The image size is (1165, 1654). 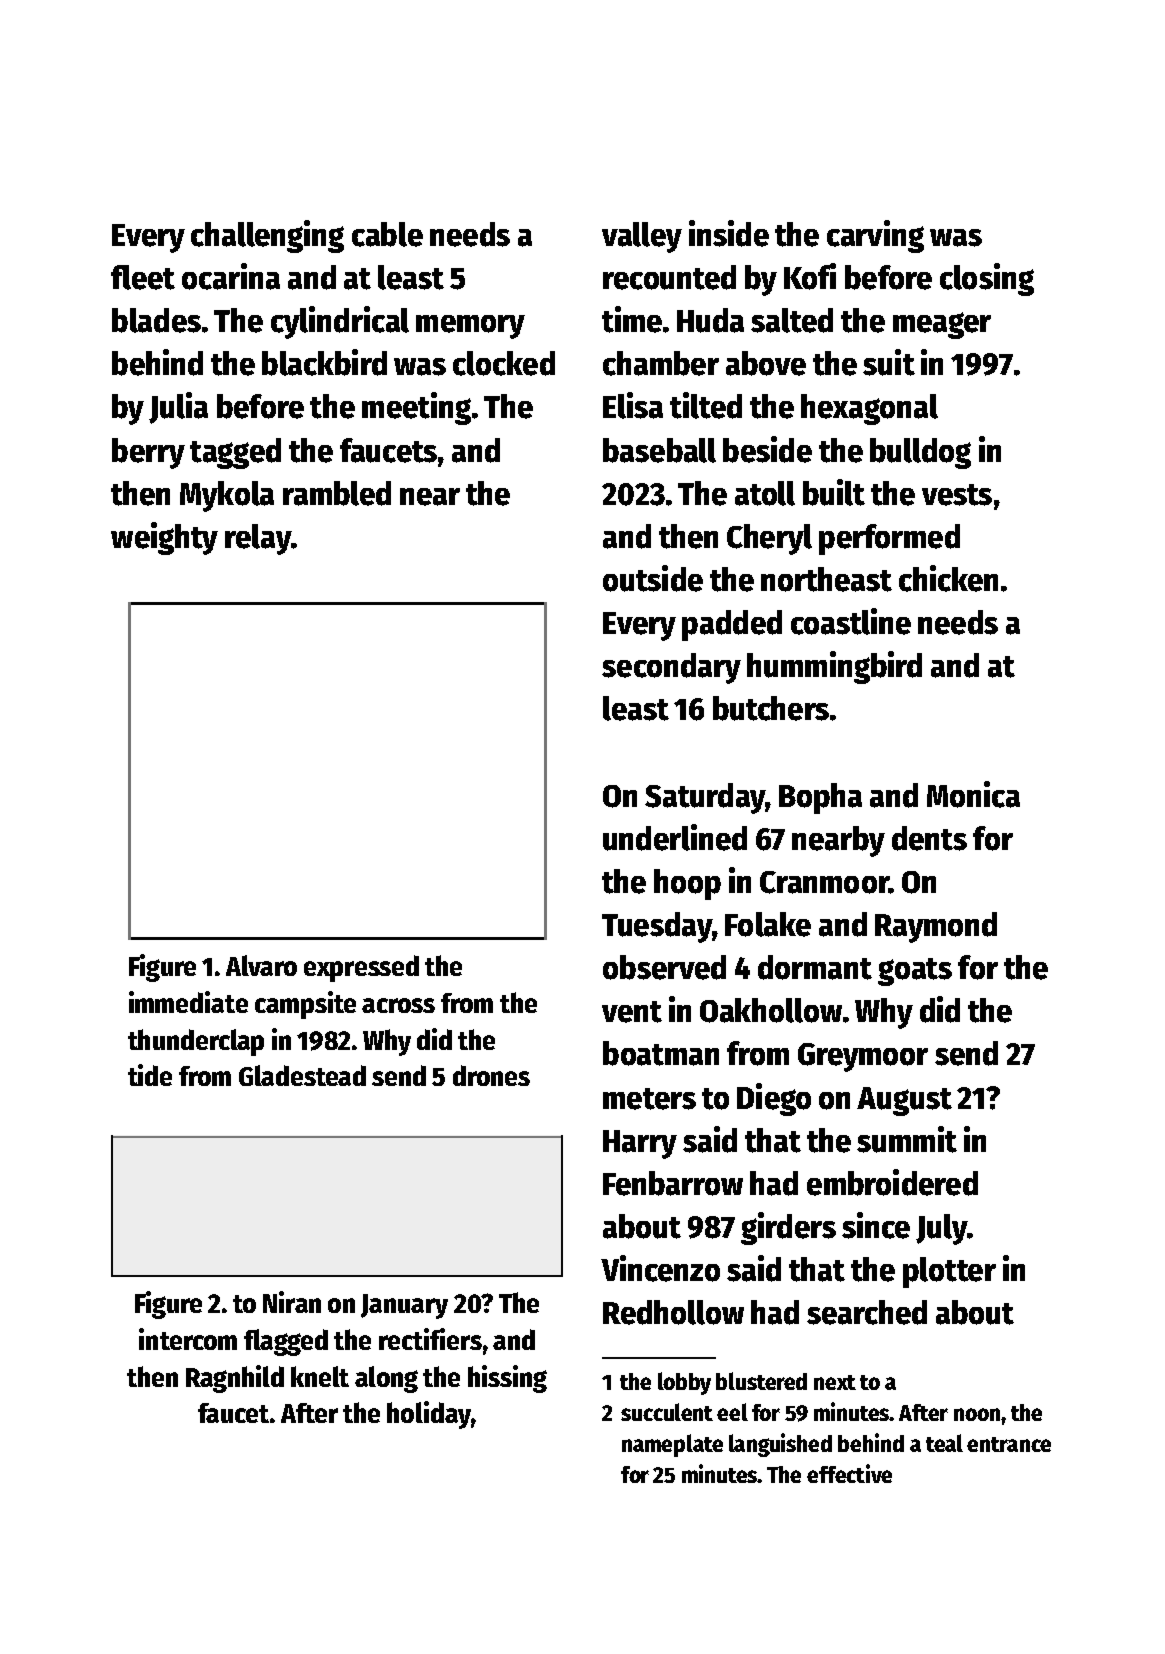 What do you see at coordinates (659, 450) in the image?
I see `baseball` at bounding box center [659, 450].
